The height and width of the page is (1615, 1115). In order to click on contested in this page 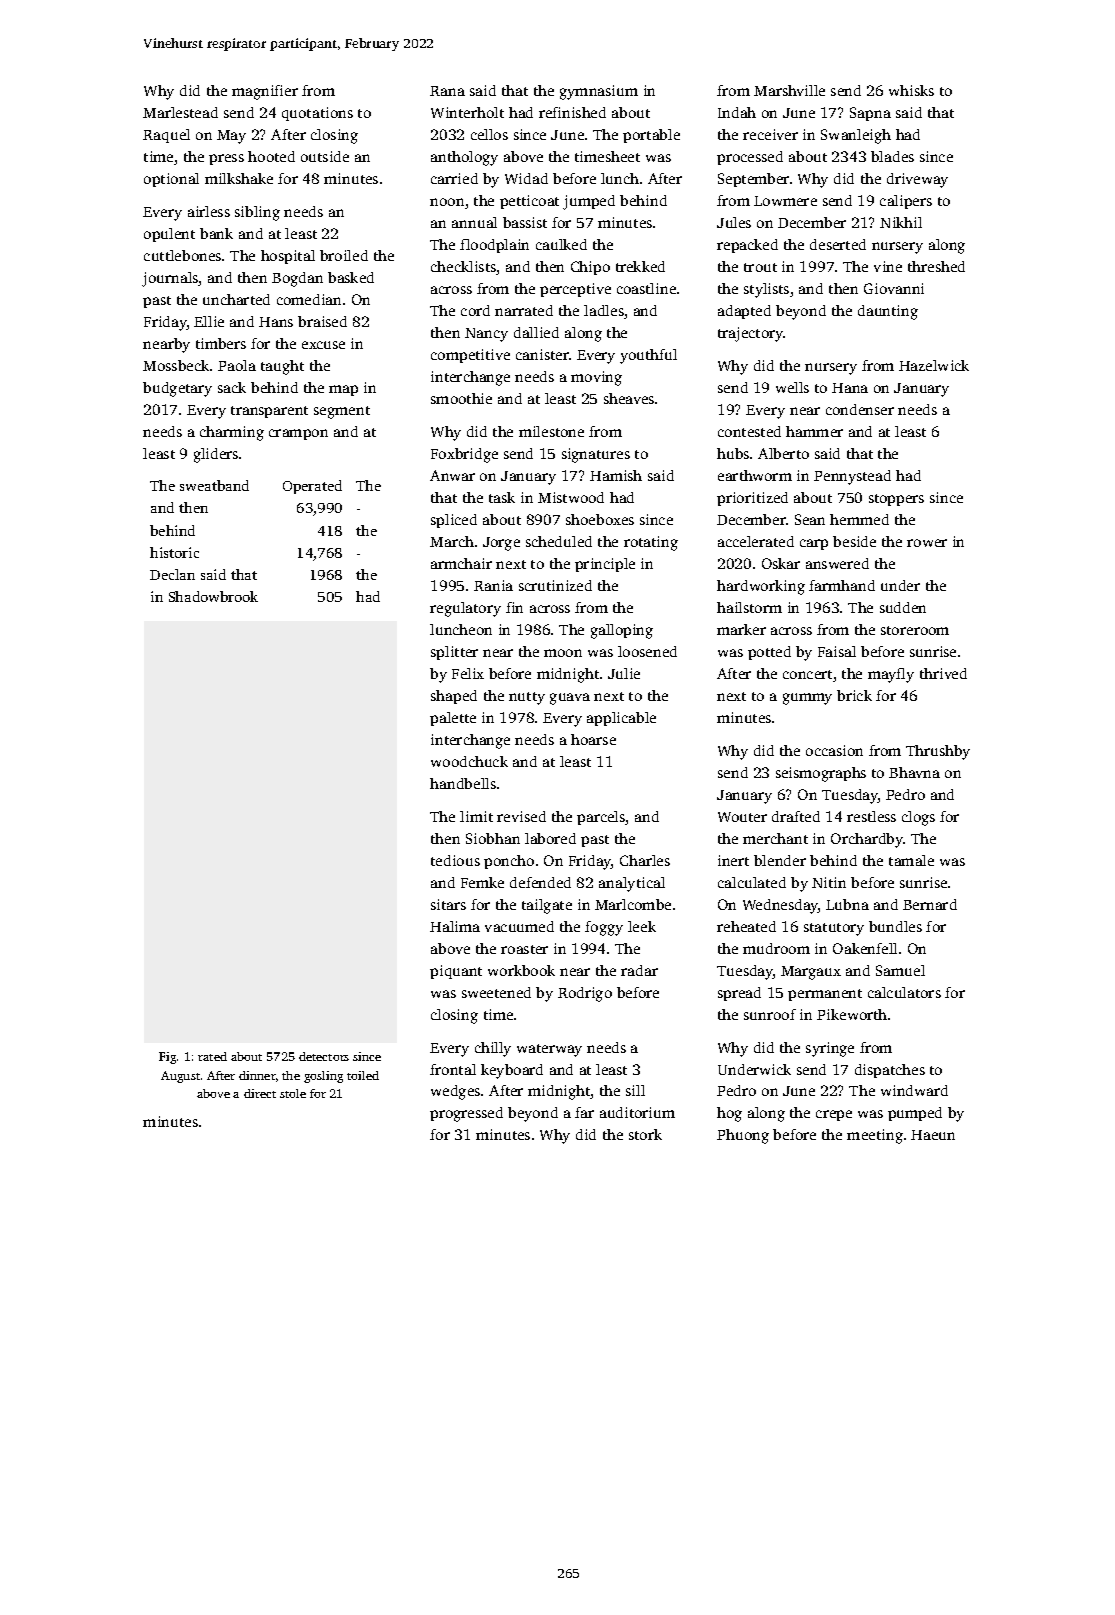, I will do `click(749, 431)`.
